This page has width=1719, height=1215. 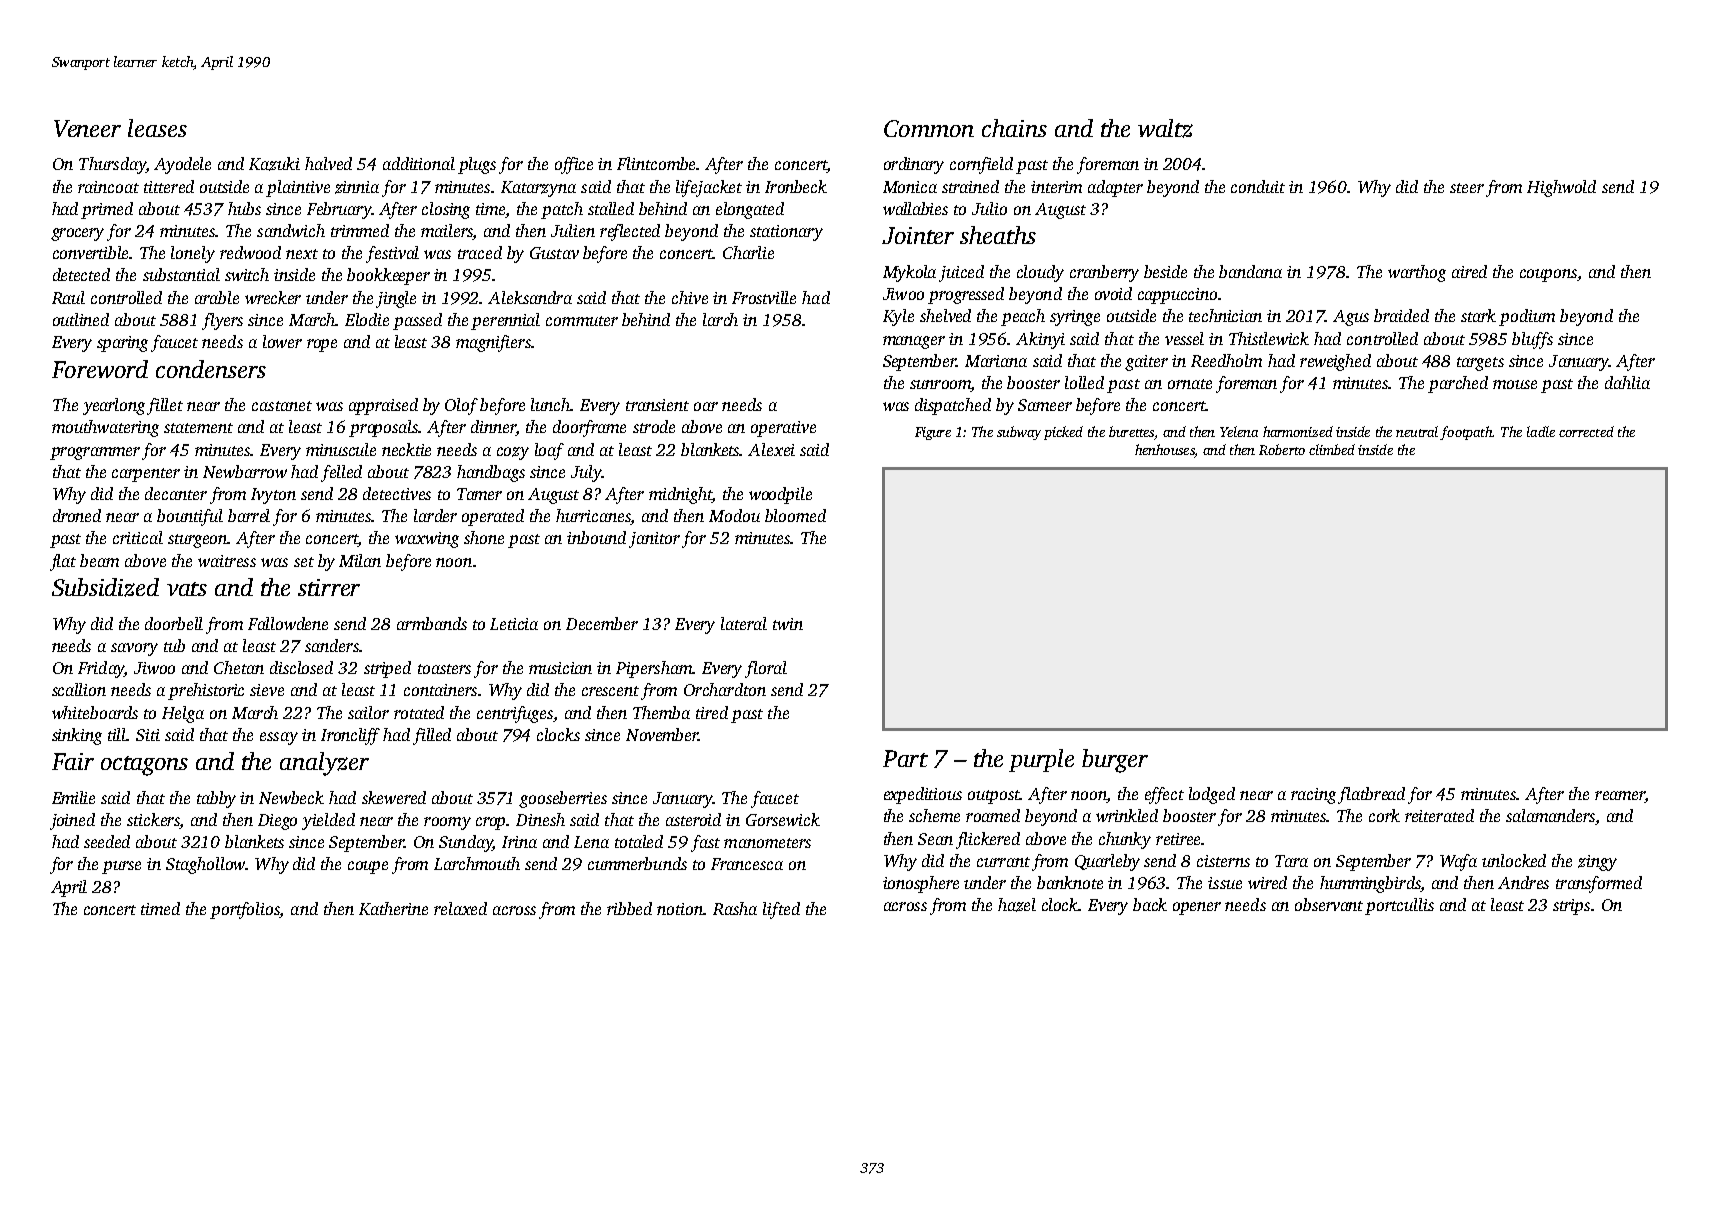 What do you see at coordinates (1586, 431) in the page?
I see `corrected` at bounding box center [1586, 431].
